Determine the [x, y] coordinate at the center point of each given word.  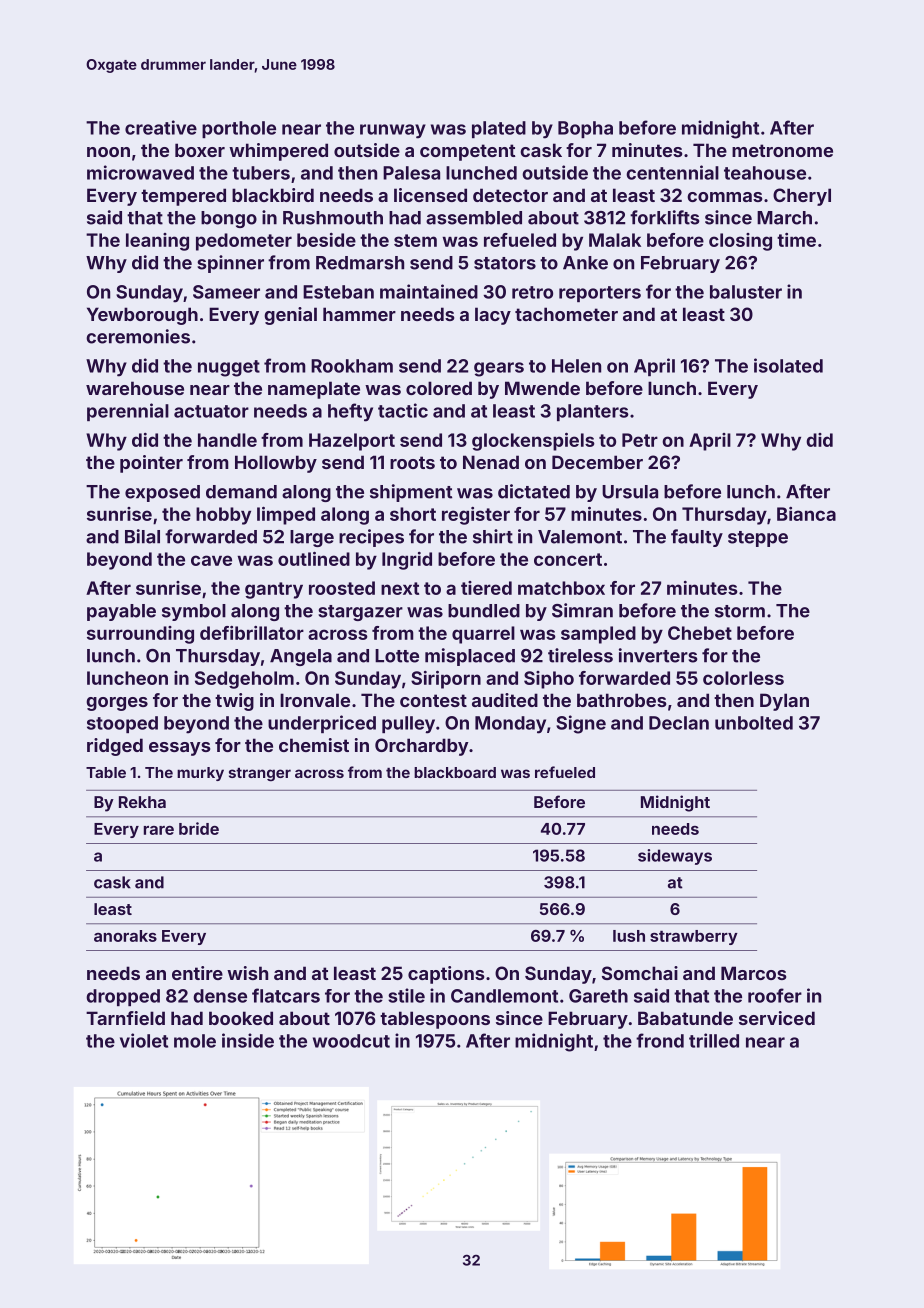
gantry [274, 590]
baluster [746, 292]
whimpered [278, 152]
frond [660, 1040]
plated [499, 129]
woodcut [351, 1041]
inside [248, 1040]
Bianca [806, 514]
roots [412, 462]
